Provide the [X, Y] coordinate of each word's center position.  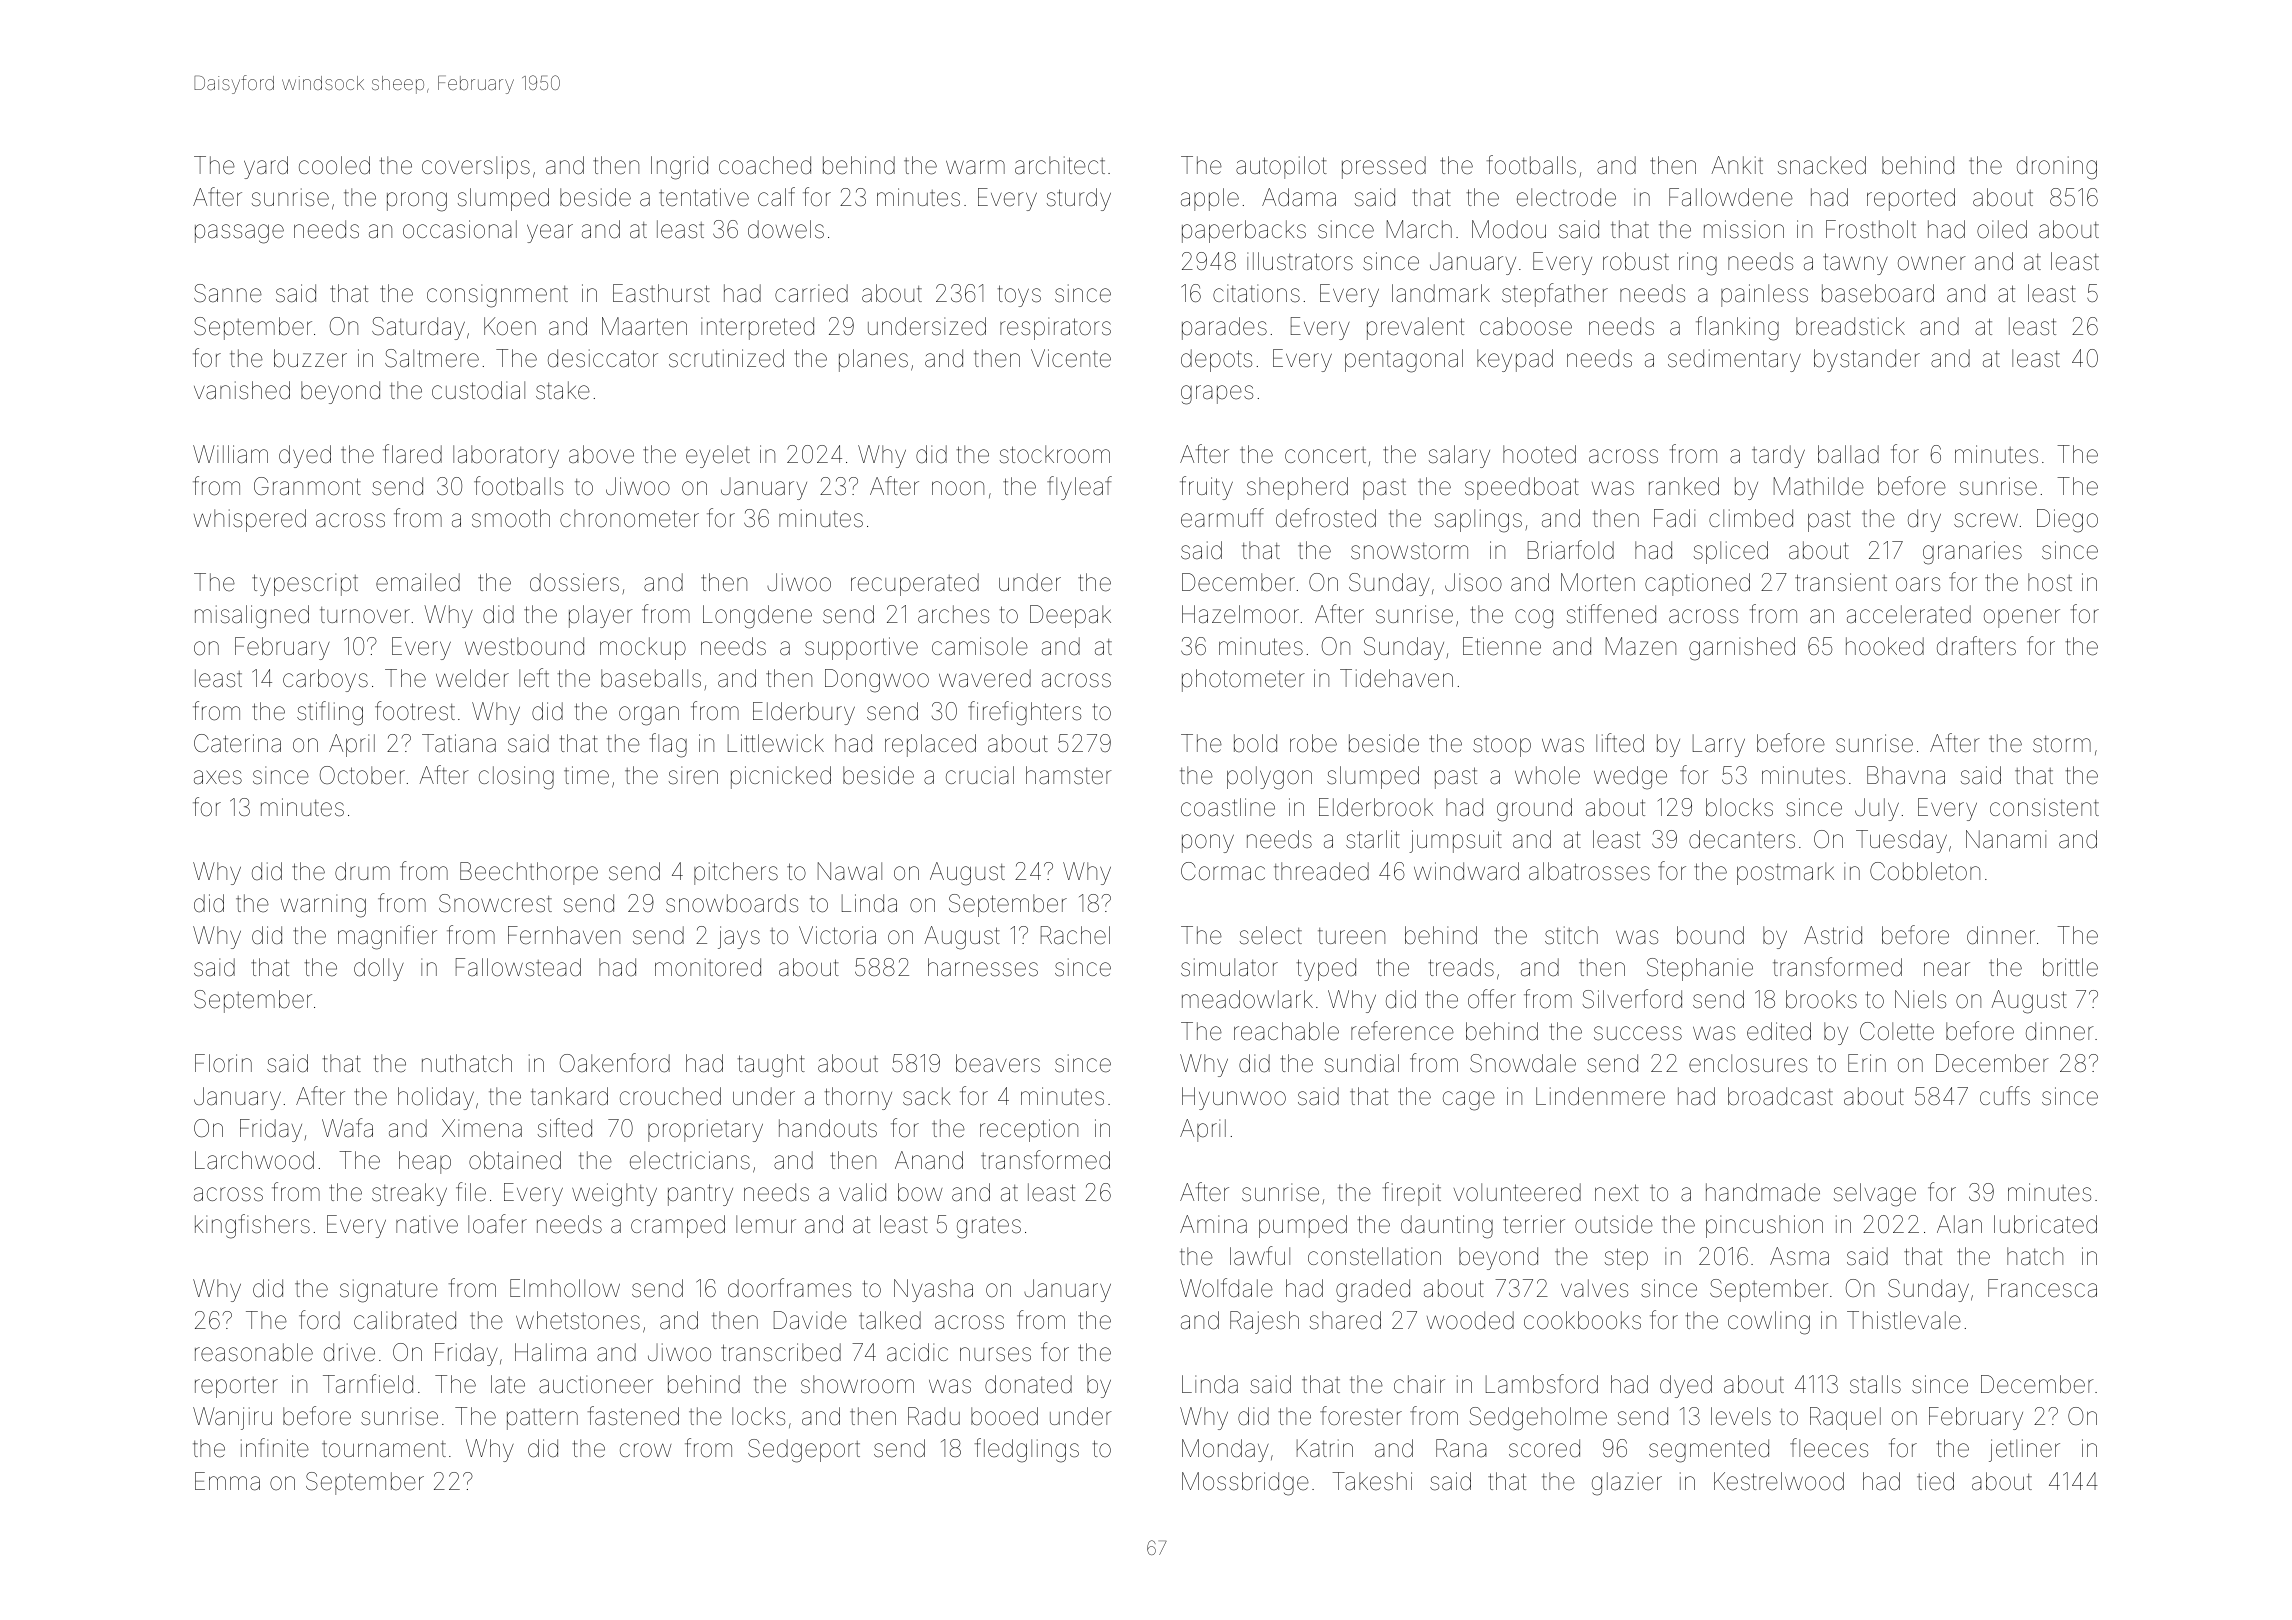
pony [1208, 843]
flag [668, 745]
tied [1935, 1481]
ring [1698, 264]
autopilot [1281, 167]
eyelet [718, 456]
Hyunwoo [1234, 1098]
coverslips [476, 167]
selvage [1875, 1195]
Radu [934, 1416]
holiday [436, 1098]
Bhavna [1906, 775]
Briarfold [1571, 550]
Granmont [307, 486]
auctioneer [596, 1384]
